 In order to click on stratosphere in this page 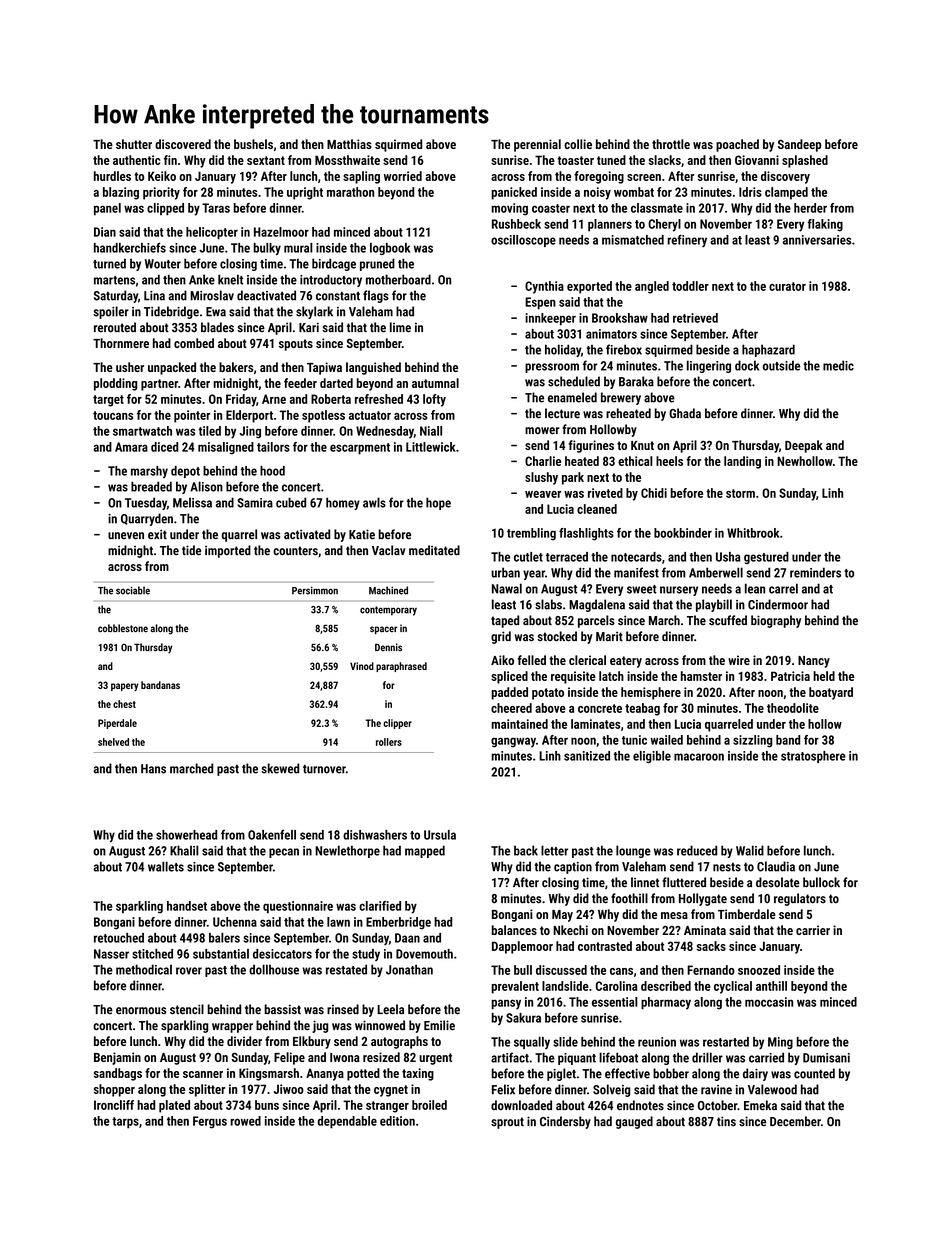, I will do `click(813, 757)`.
